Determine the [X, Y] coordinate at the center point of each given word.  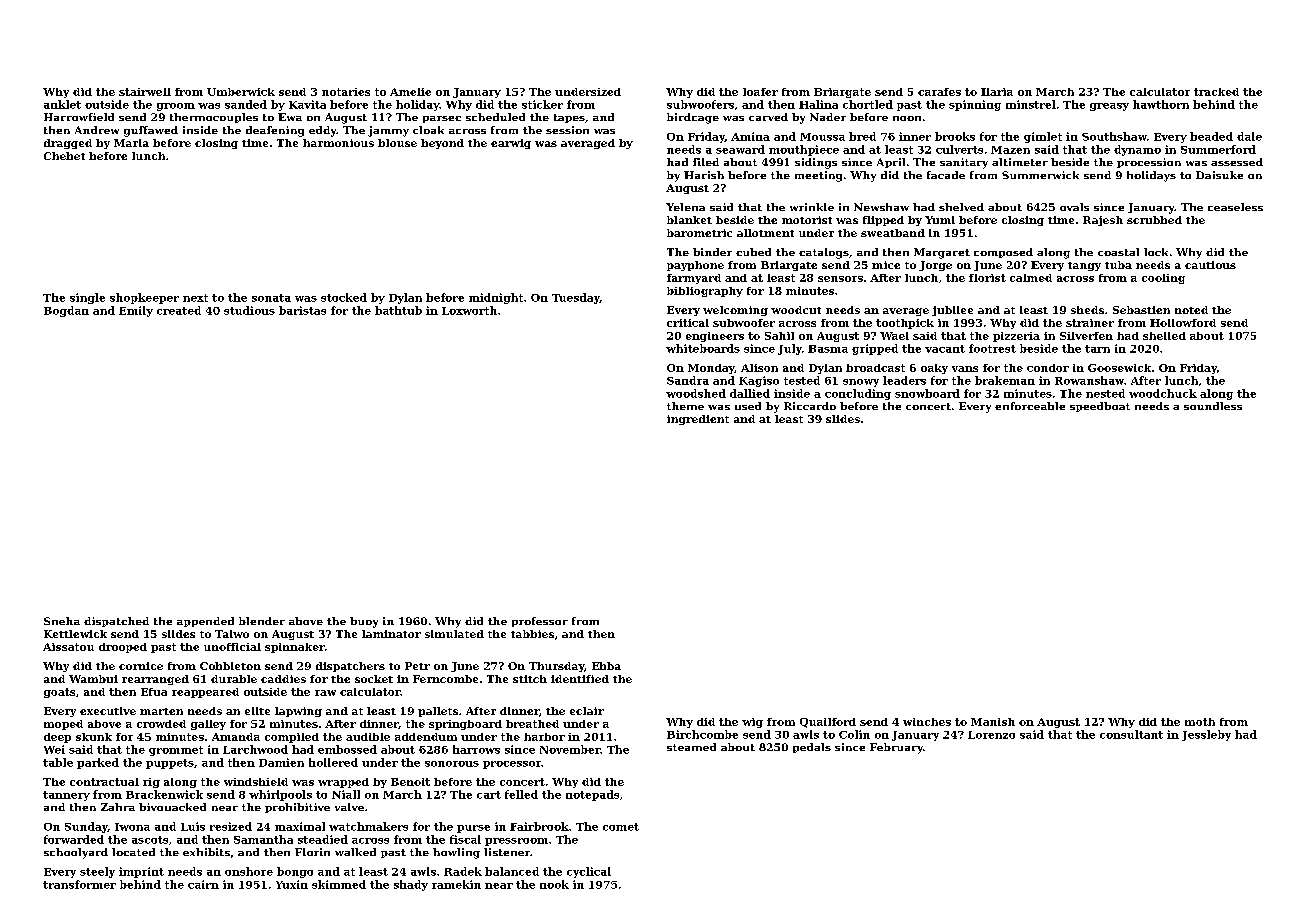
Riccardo [810, 406]
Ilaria [997, 92]
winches [927, 722]
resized [231, 826]
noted [1191, 310]
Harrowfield [79, 117]
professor [540, 622]
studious [249, 310]
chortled [868, 104]
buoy [364, 622]
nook [554, 884]
